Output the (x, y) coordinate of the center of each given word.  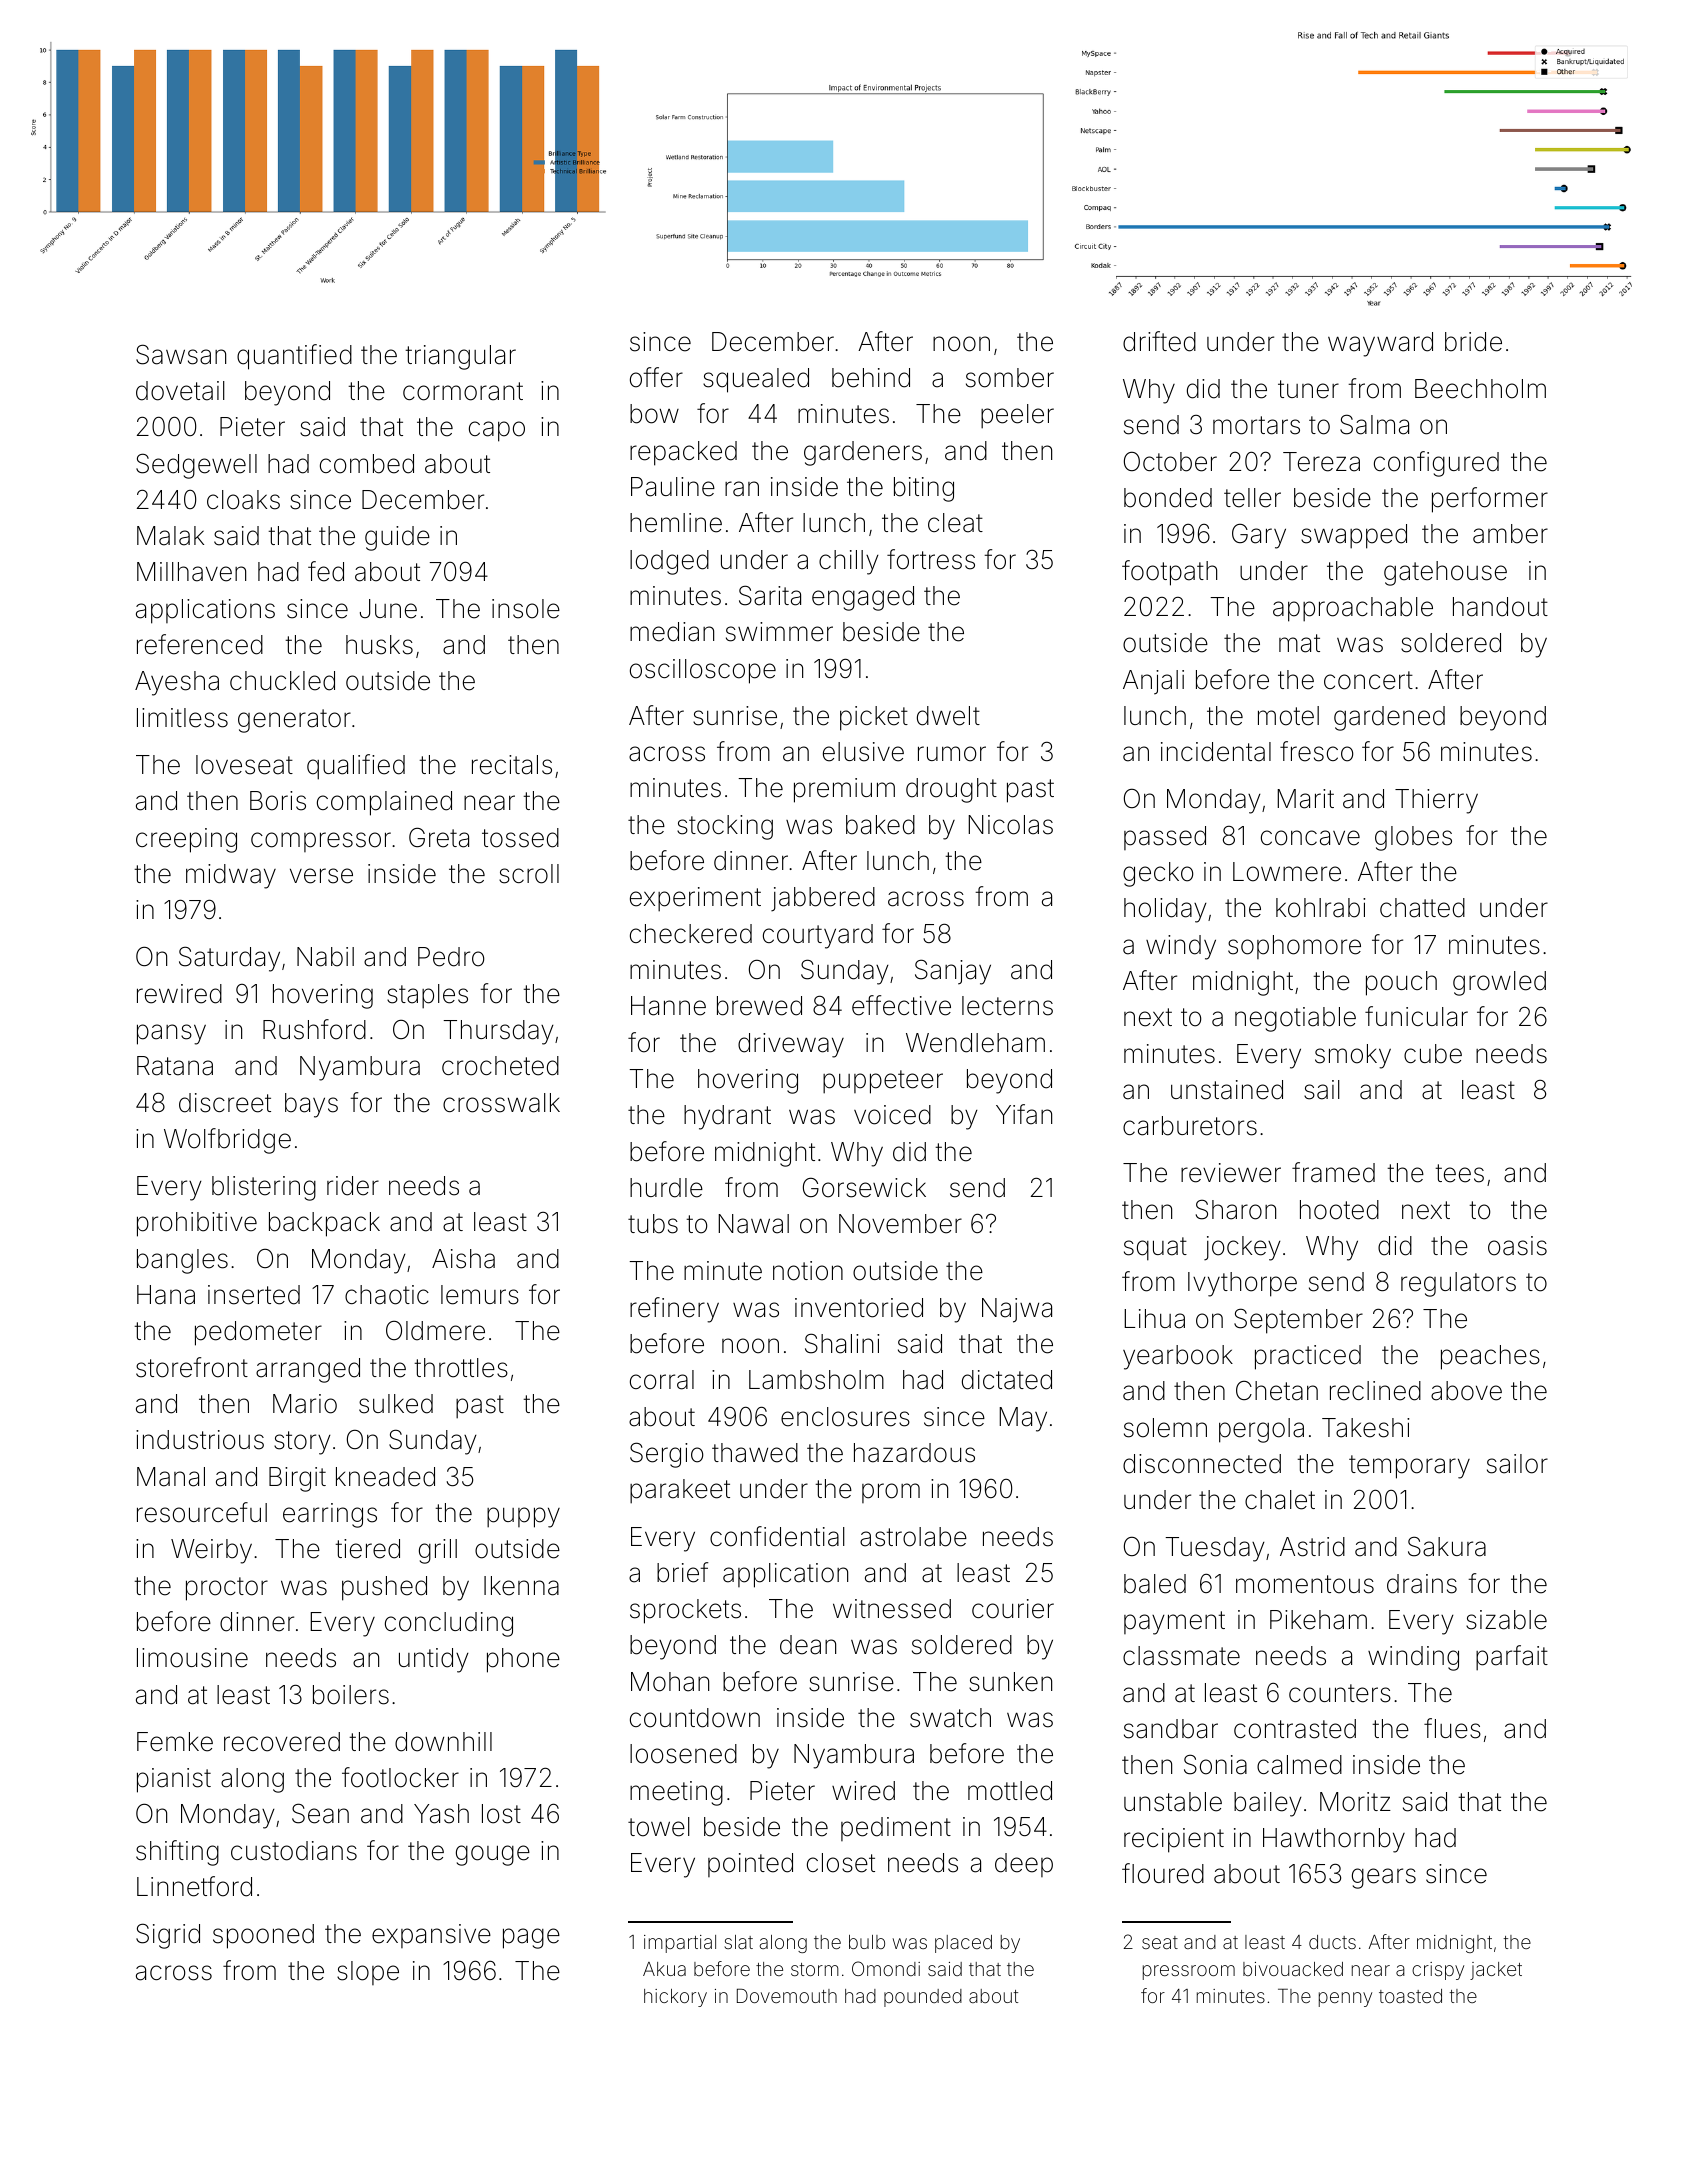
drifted (1159, 341)
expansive (431, 1936)
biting (924, 489)
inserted (254, 1295)
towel (659, 1827)
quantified (294, 357)
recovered (282, 1742)
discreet (225, 1103)
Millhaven (191, 572)
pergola (1261, 1430)
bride (1473, 342)
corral (662, 1380)
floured (1163, 1873)
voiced (892, 1115)
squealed (756, 380)
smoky (1353, 1056)
